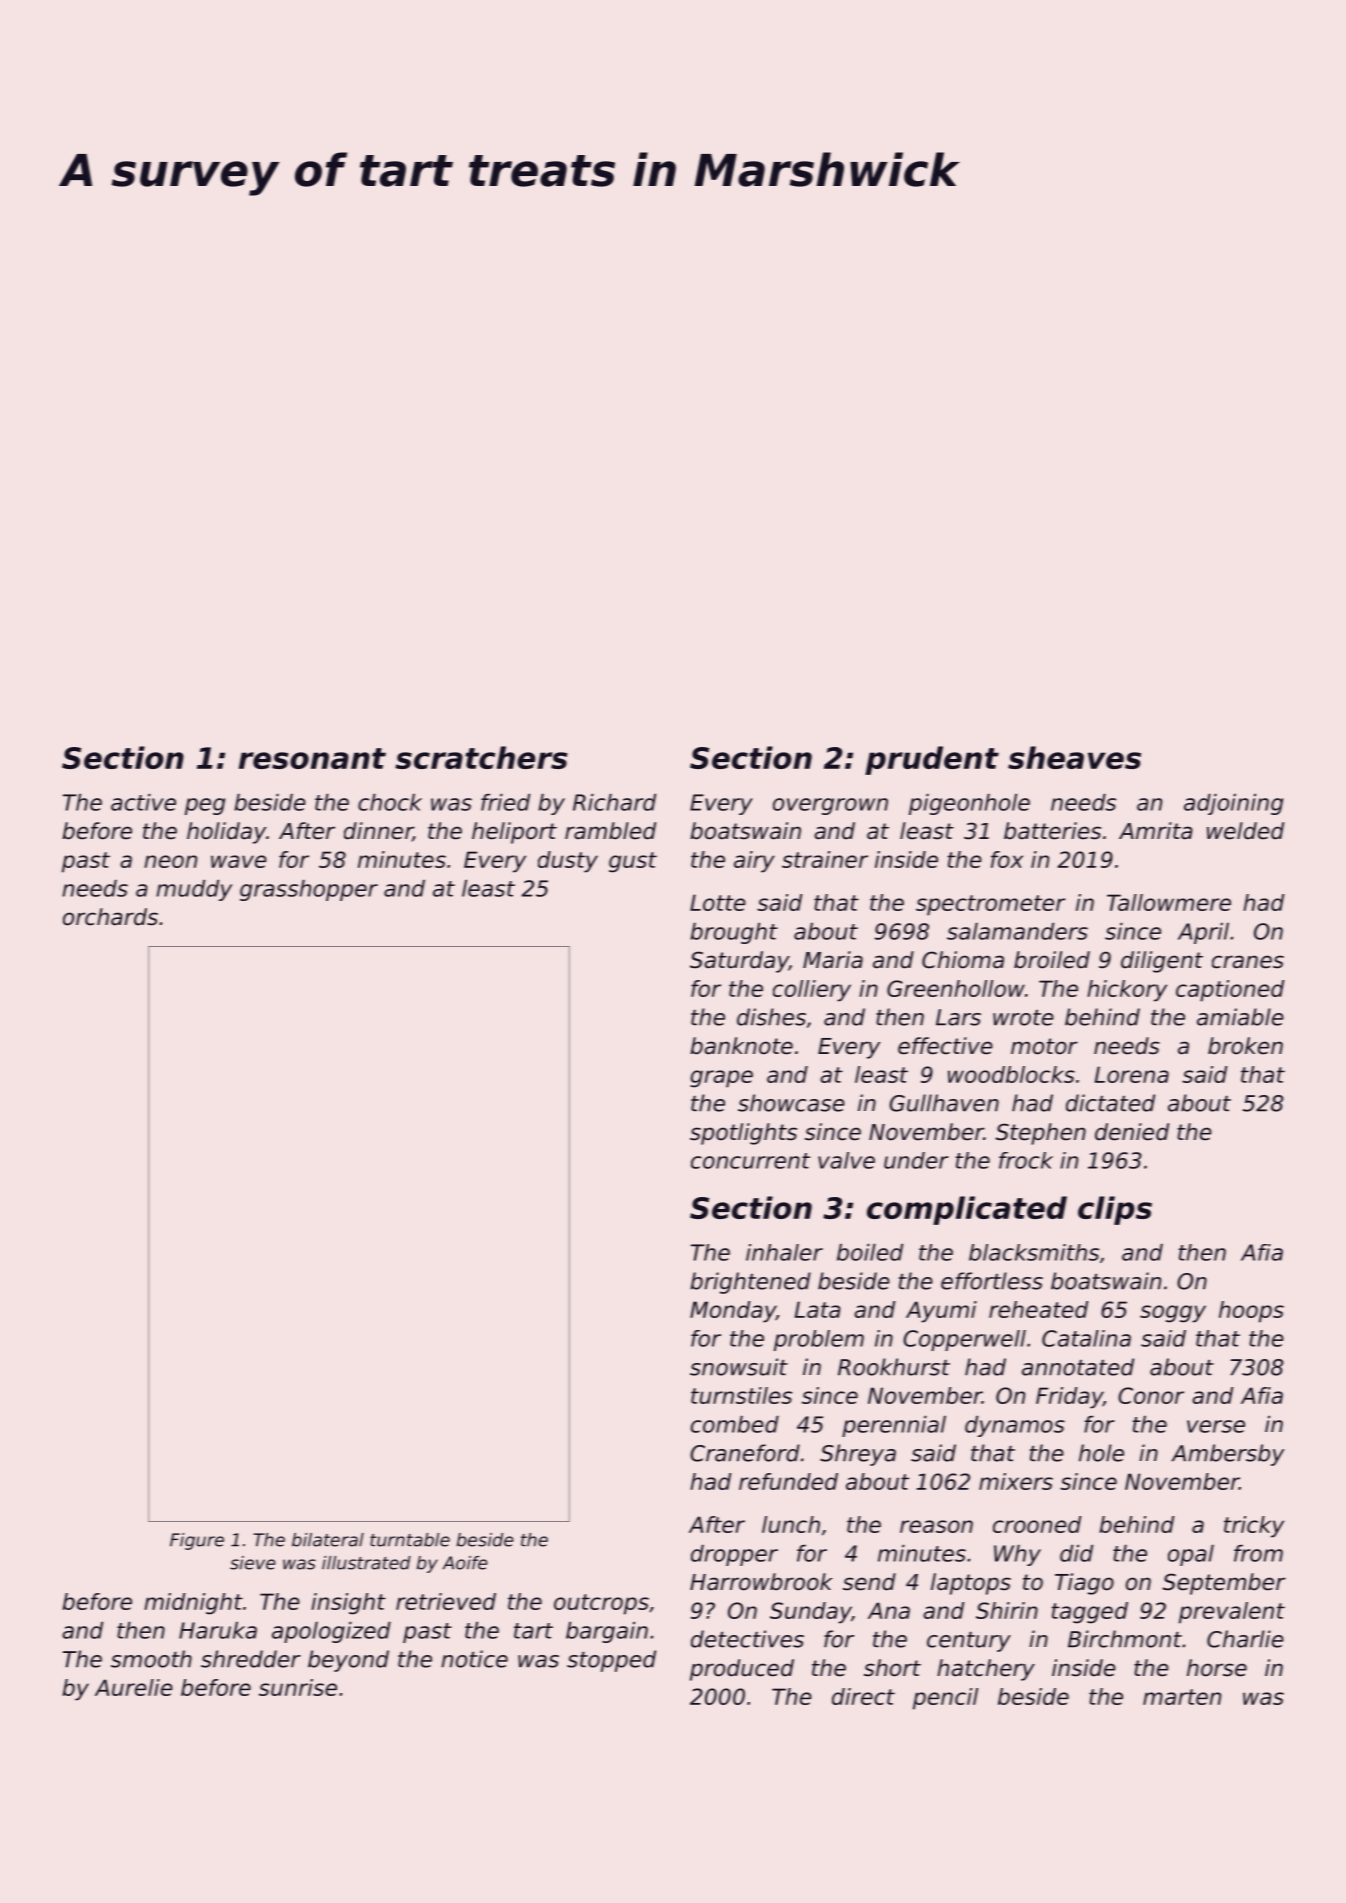 The image size is (1346, 1903). I want to click on sunrise, so click(298, 1687).
